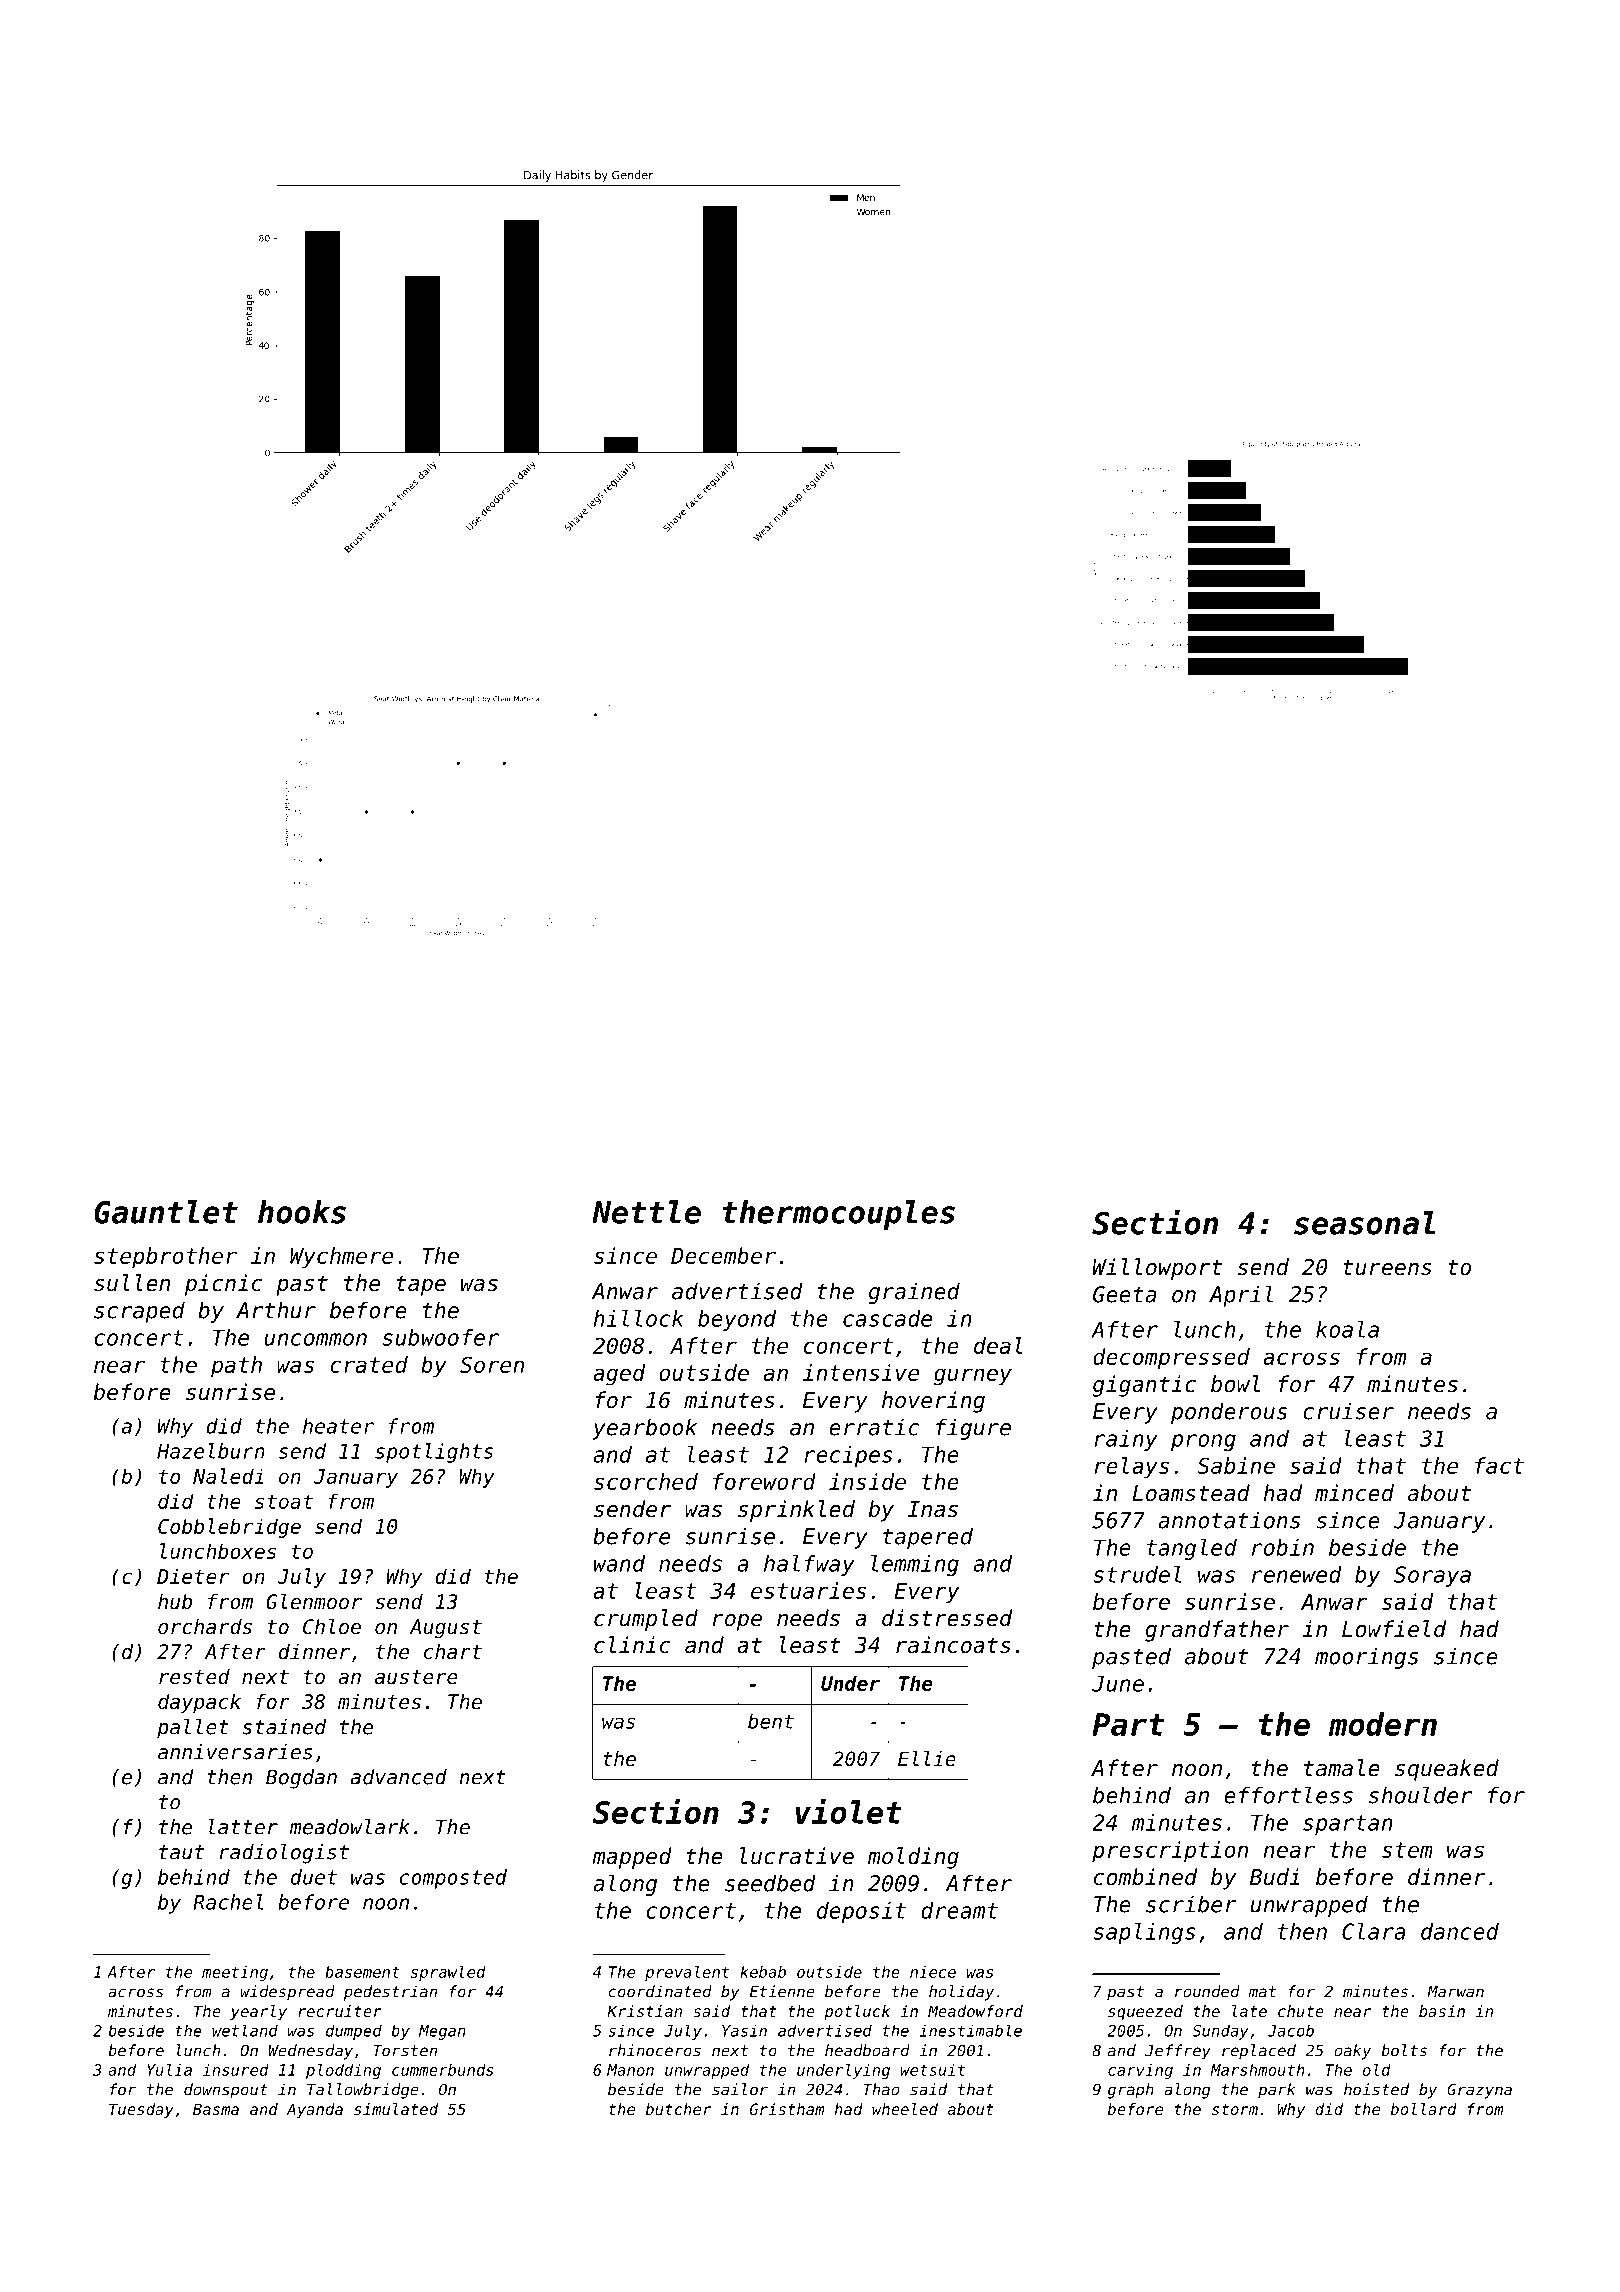 This screenshot has width=1620, height=2292. What do you see at coordinates (1374, 1931) in the screenshot?
I see `Clara` at bounding box center [1374, 1931].
